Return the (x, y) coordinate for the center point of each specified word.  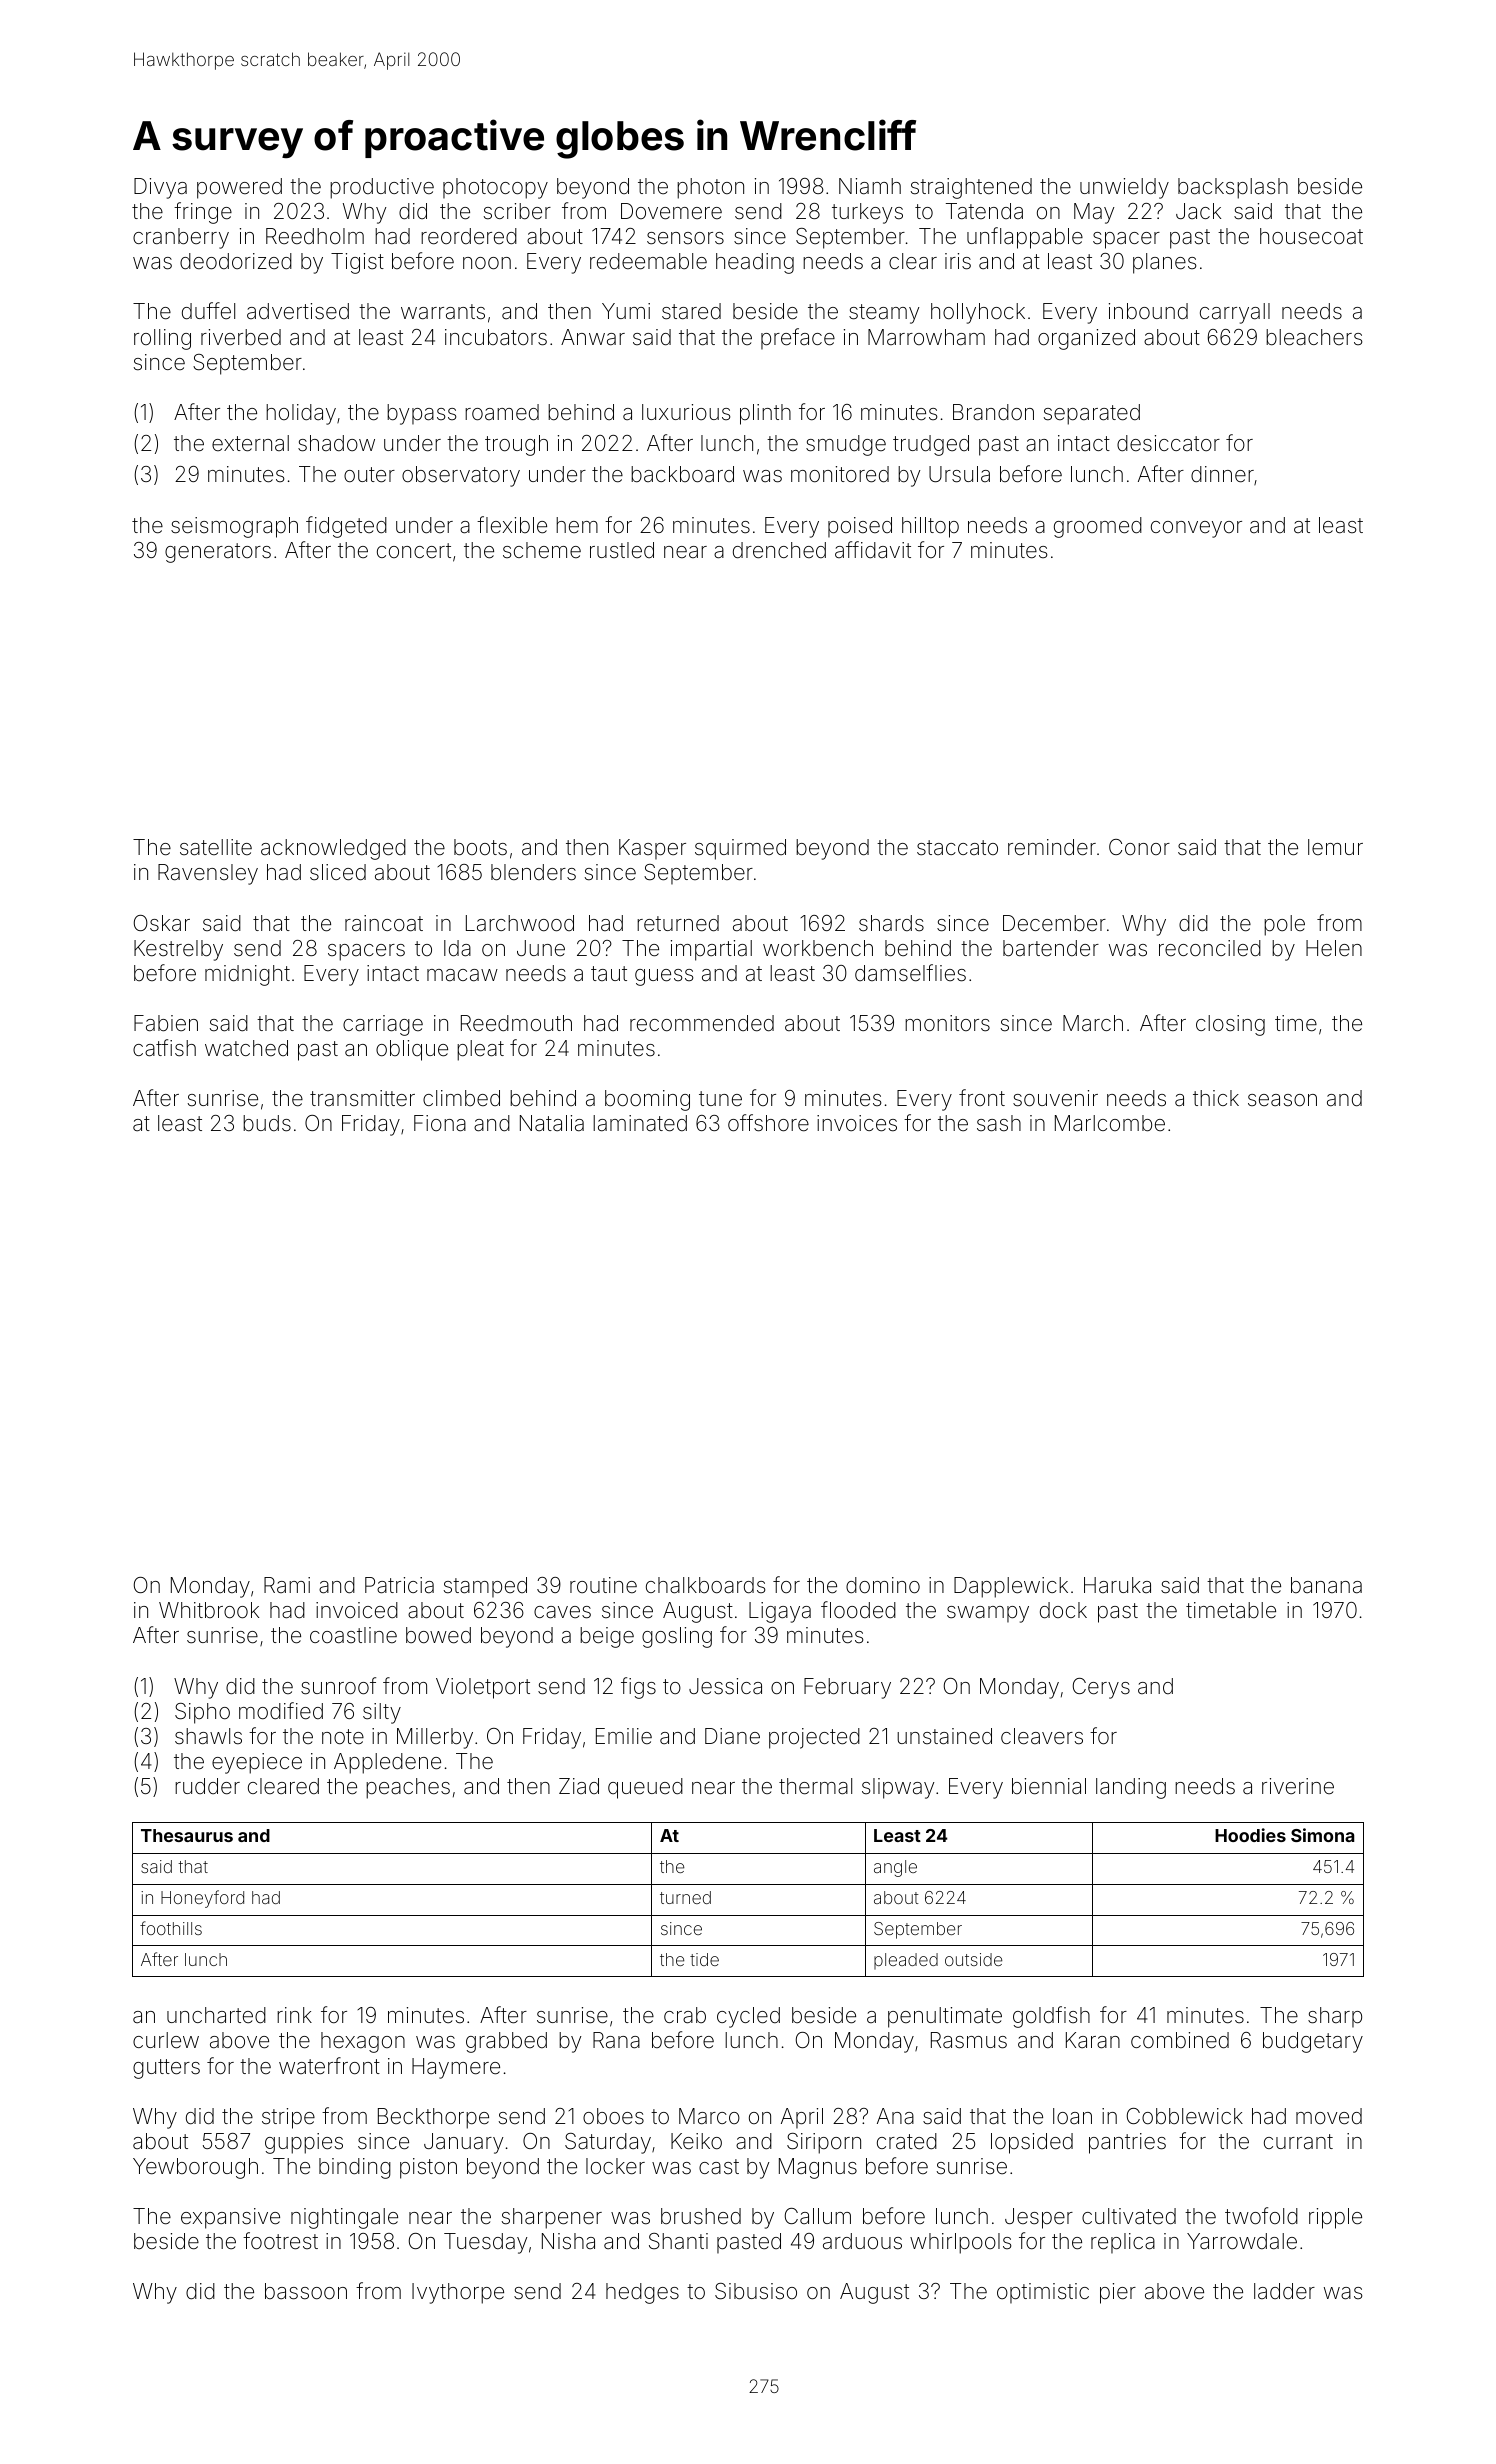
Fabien (166, 1023)
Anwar (593, 337)
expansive (230, 2218)
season (1282, 1100)
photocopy (495, 188)
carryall (1235, 313)
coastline (353, 1635)
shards (891, 923)
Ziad (579, 1786)
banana (1326, 1585)
